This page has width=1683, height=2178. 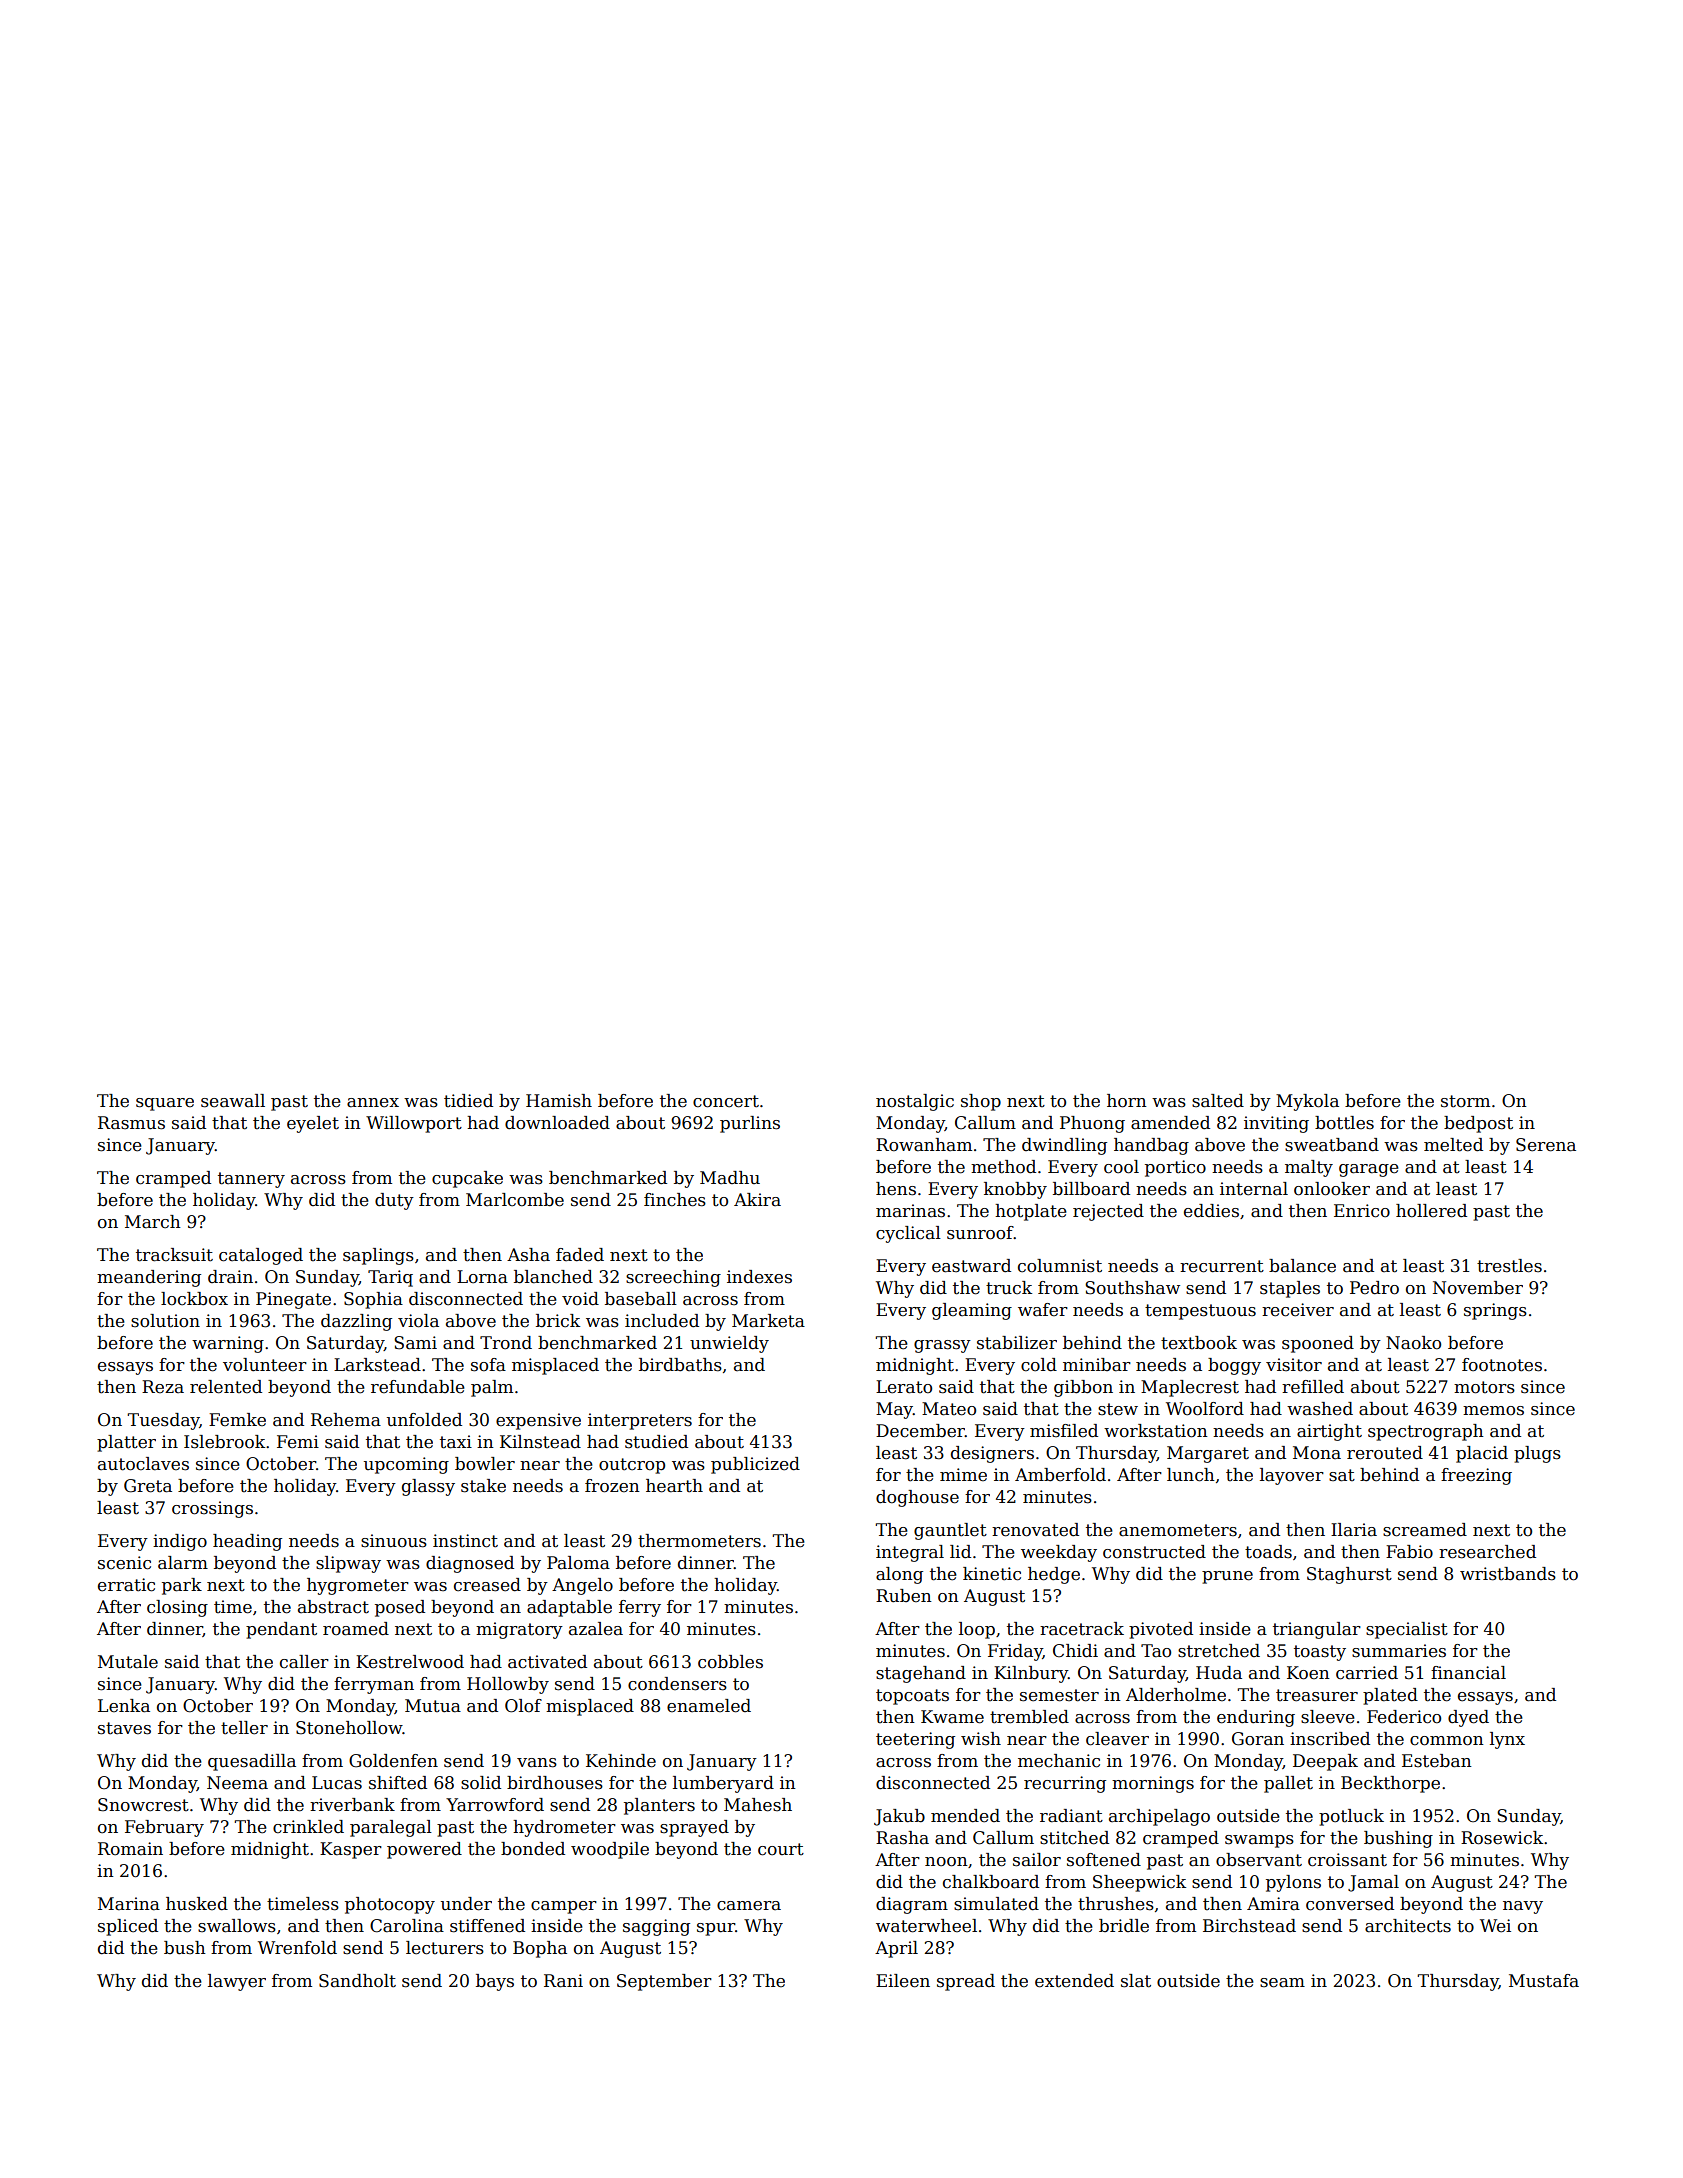 I want to click on lawyer, so click(x=237, y=1982).
